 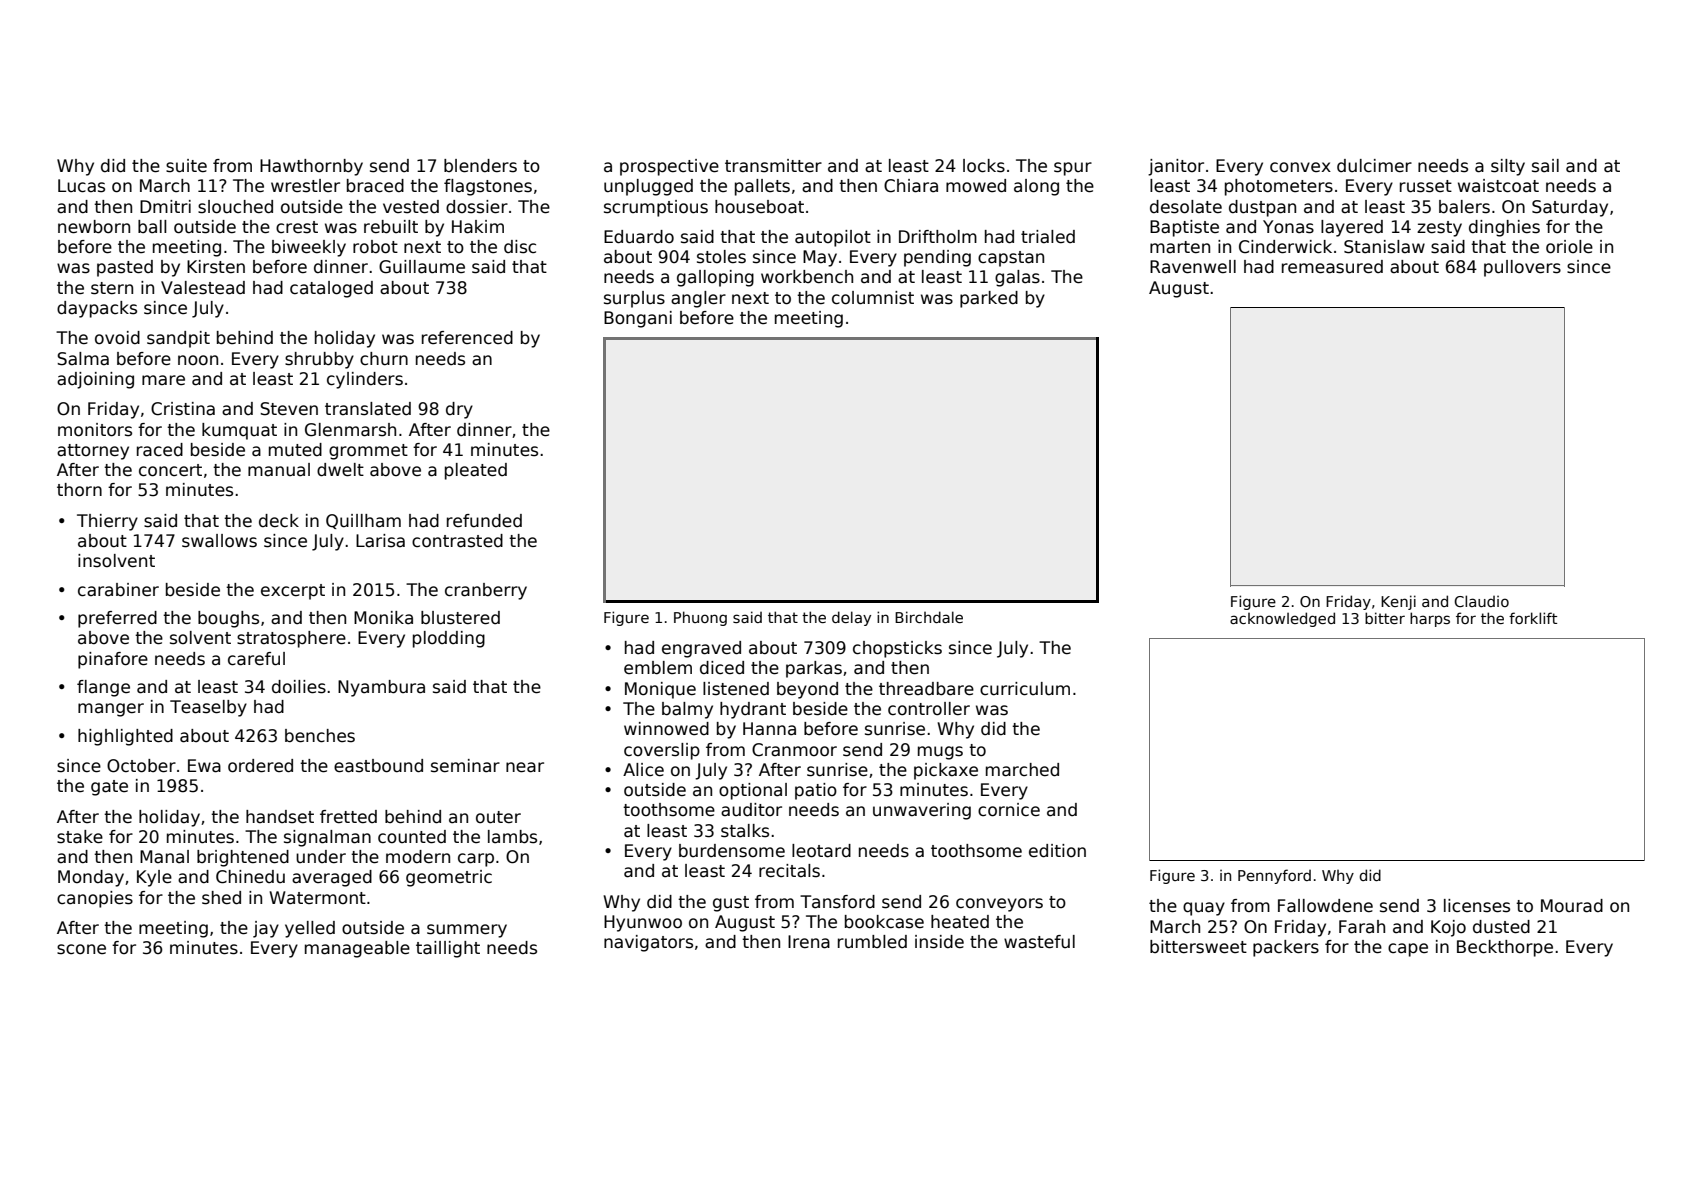 I want to click on Kirsten, so click(x=216, y=267).
